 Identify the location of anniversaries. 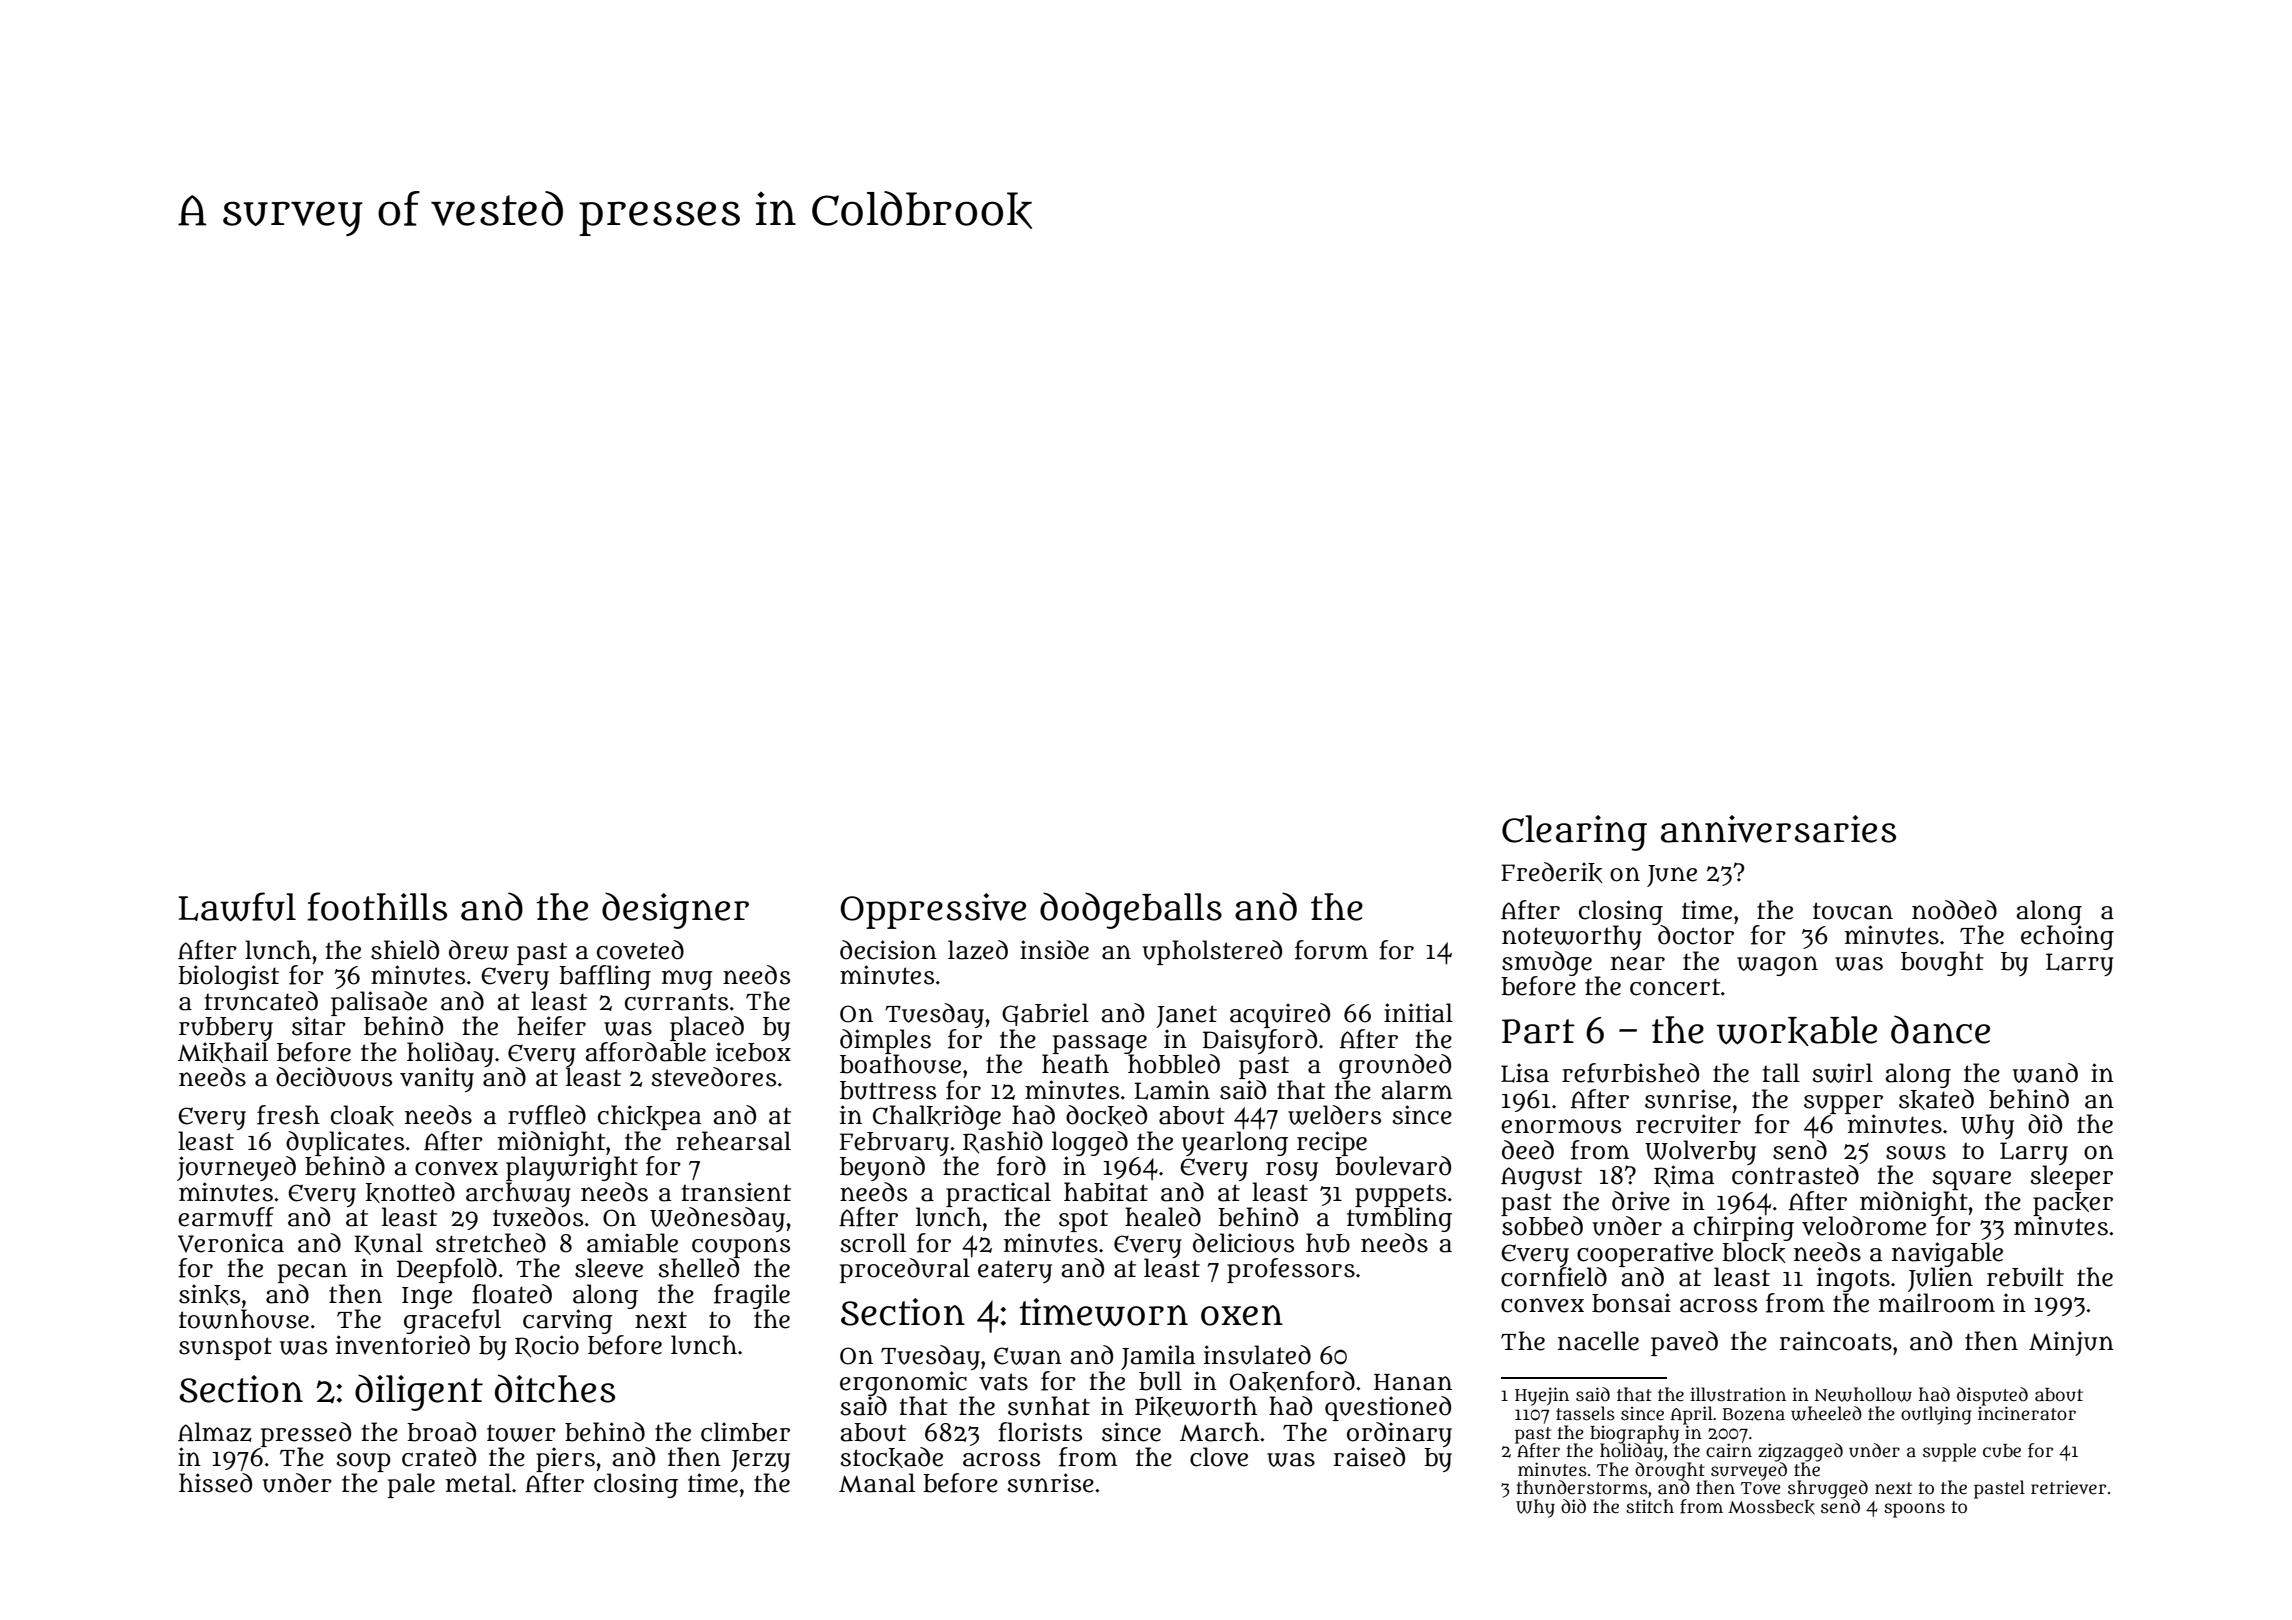
(1778, 829).
